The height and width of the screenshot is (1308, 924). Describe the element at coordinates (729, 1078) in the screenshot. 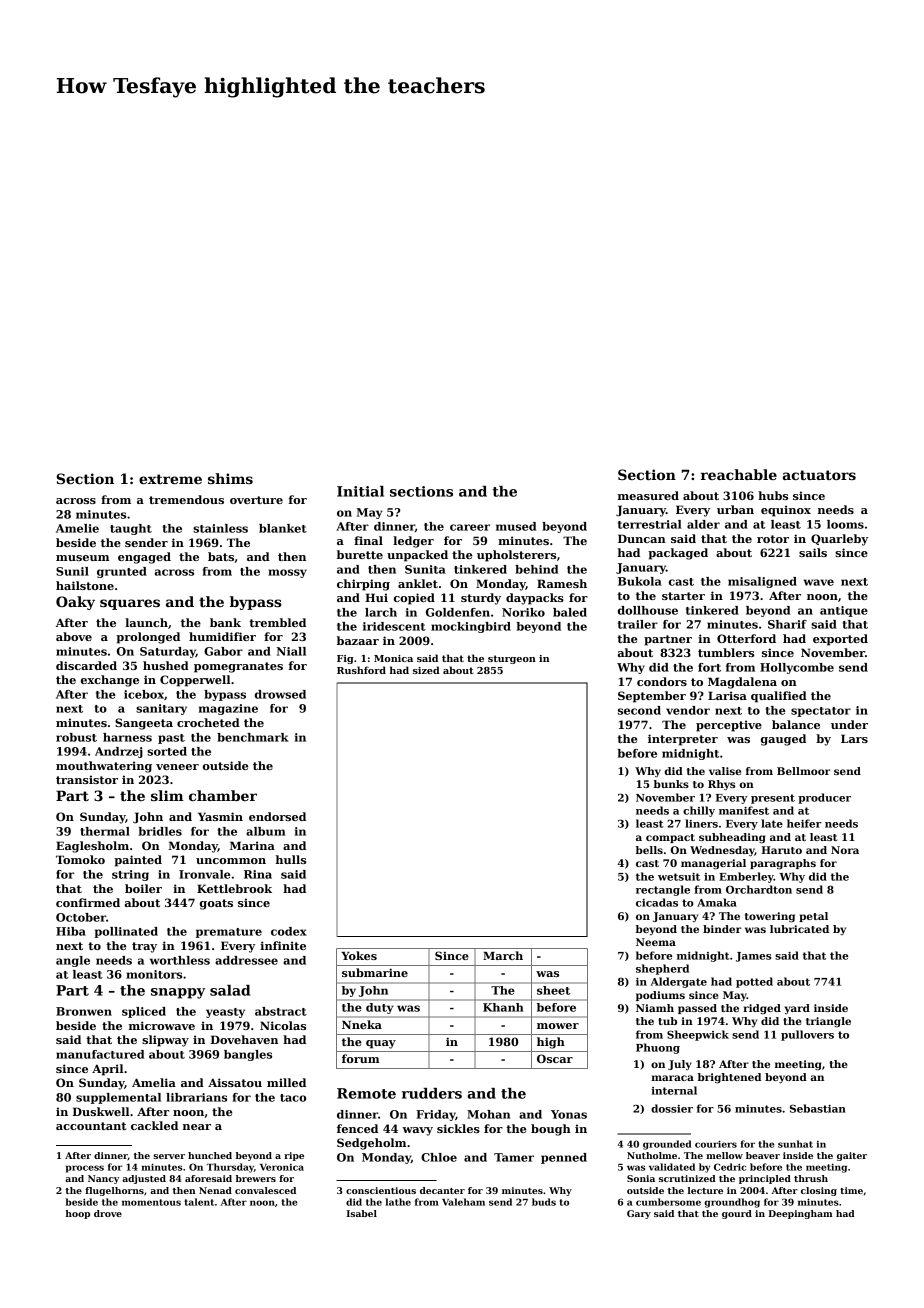

I see `brightened` at that location.
